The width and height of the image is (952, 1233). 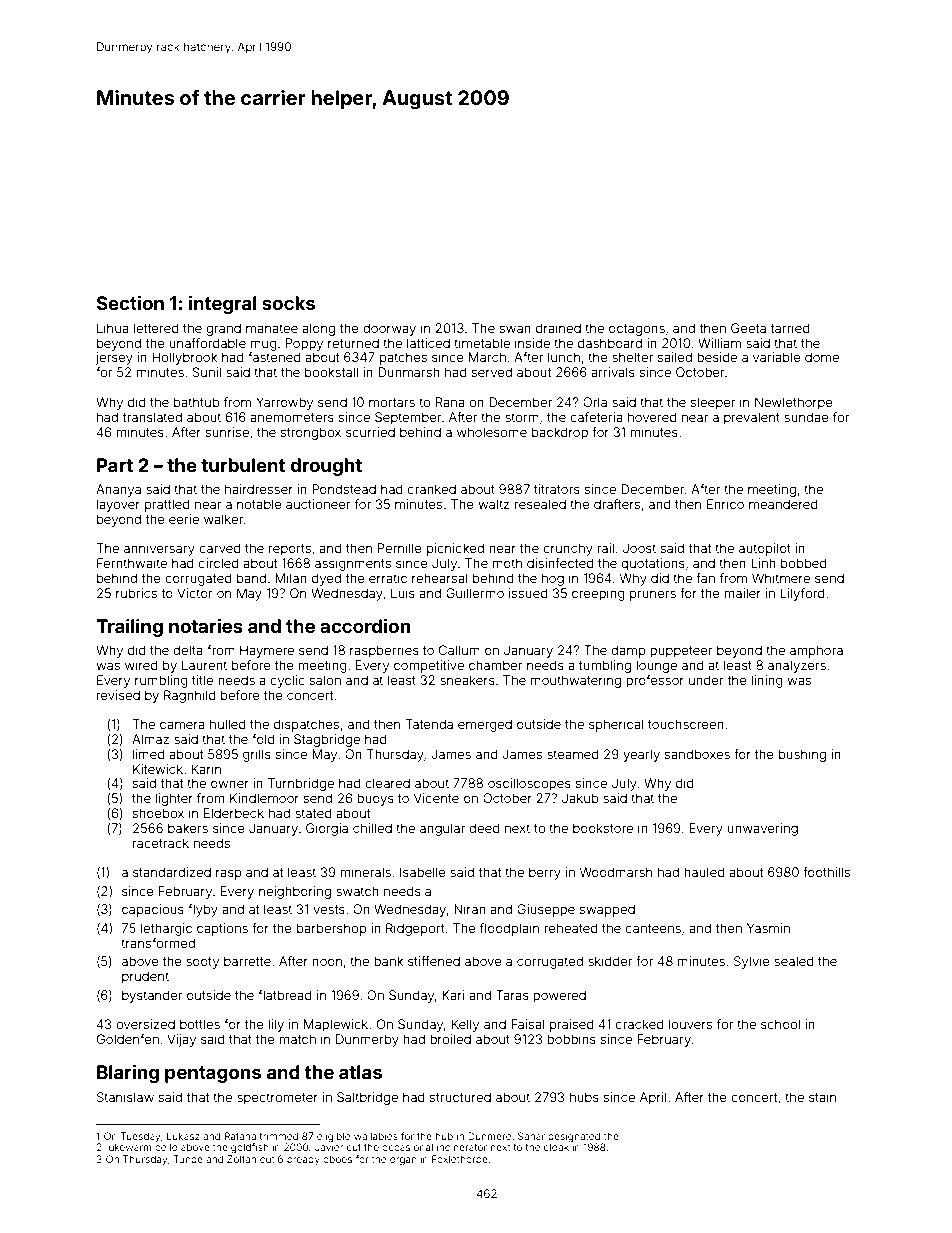 I want to click on Blaring, so click(x=128, y=1074).
